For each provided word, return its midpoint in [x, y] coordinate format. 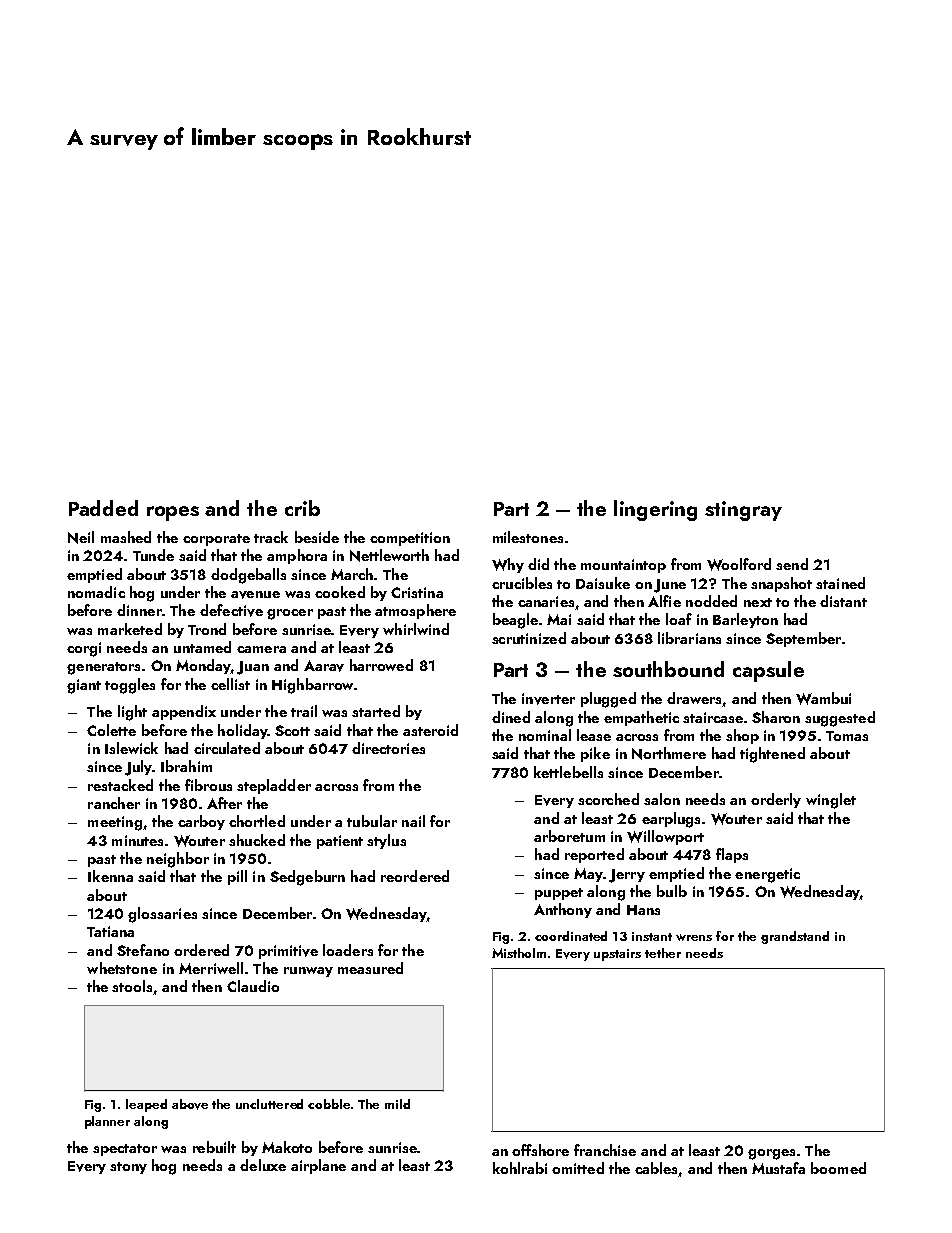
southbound [668, 669]
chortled [257, 821]
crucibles [522, 583]
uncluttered [269, 1104]
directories [388, 748]
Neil [81, 537]
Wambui [823, 698]
